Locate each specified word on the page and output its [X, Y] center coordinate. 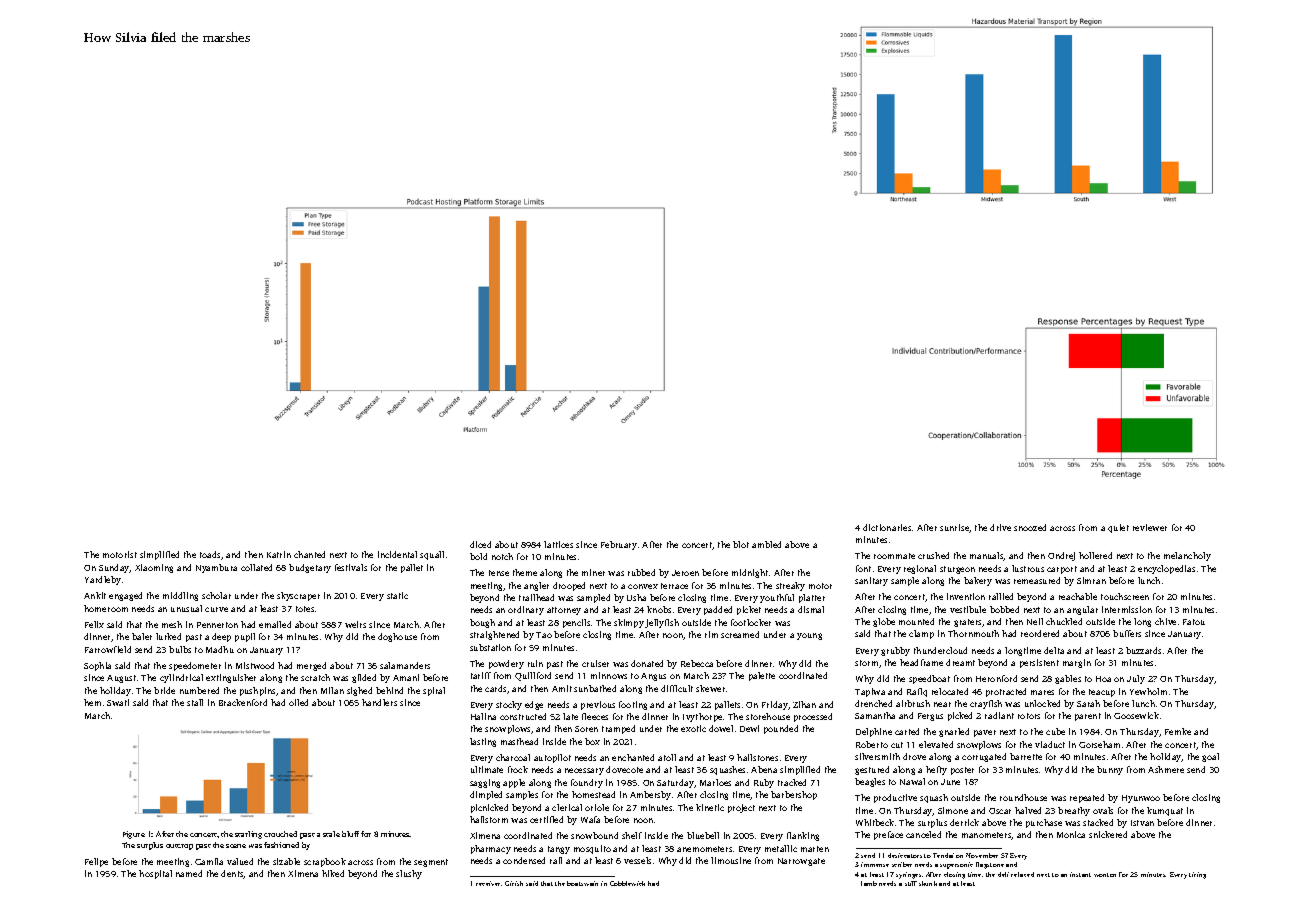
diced [480, 544]
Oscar [1000, 811]
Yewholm [1148, 691]
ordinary [526, 610]
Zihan [804, 704]
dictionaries [887, 527]
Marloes [715, 782]
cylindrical [181, 678]
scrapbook [325, 862]
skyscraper [298, 596]
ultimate [487, 769]
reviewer [1150, 527]
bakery [978, 581]
